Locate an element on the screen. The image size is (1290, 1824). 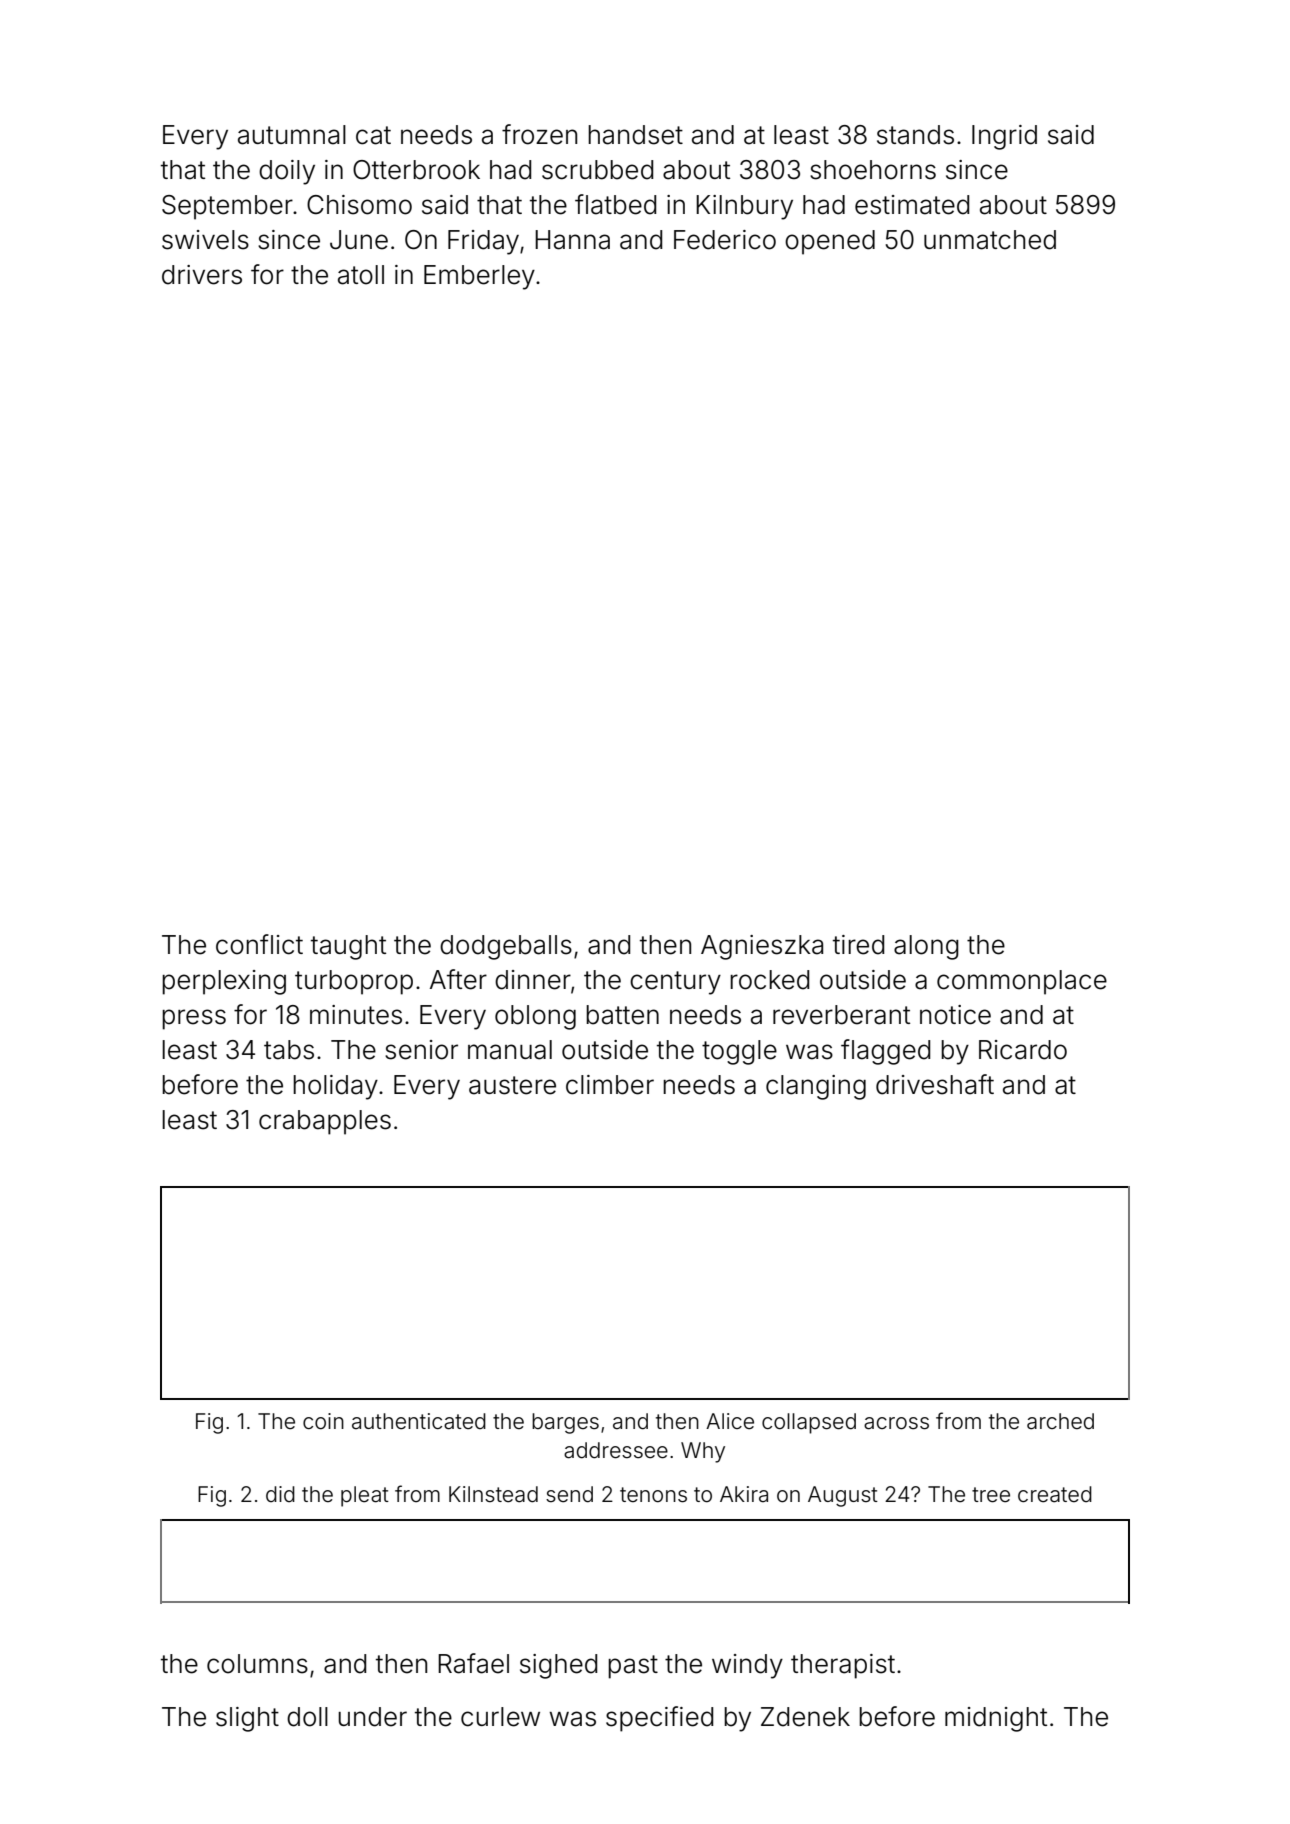
Emberley is located at coordinates (479, 277).
